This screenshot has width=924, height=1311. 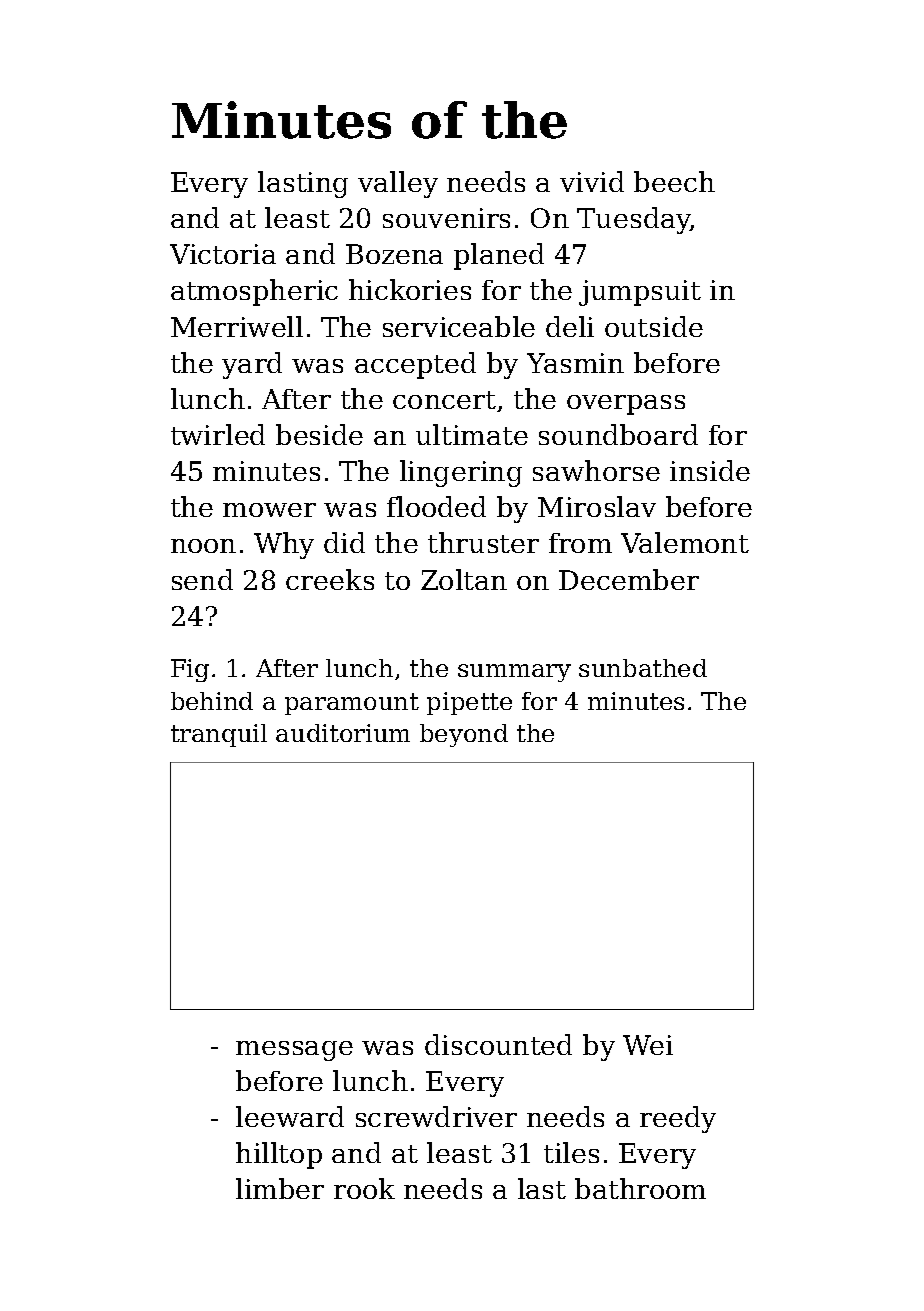 What do you see at coordinates (444, 400) in the screenshot?
I see `concert` at bounding box center [444, 400].
